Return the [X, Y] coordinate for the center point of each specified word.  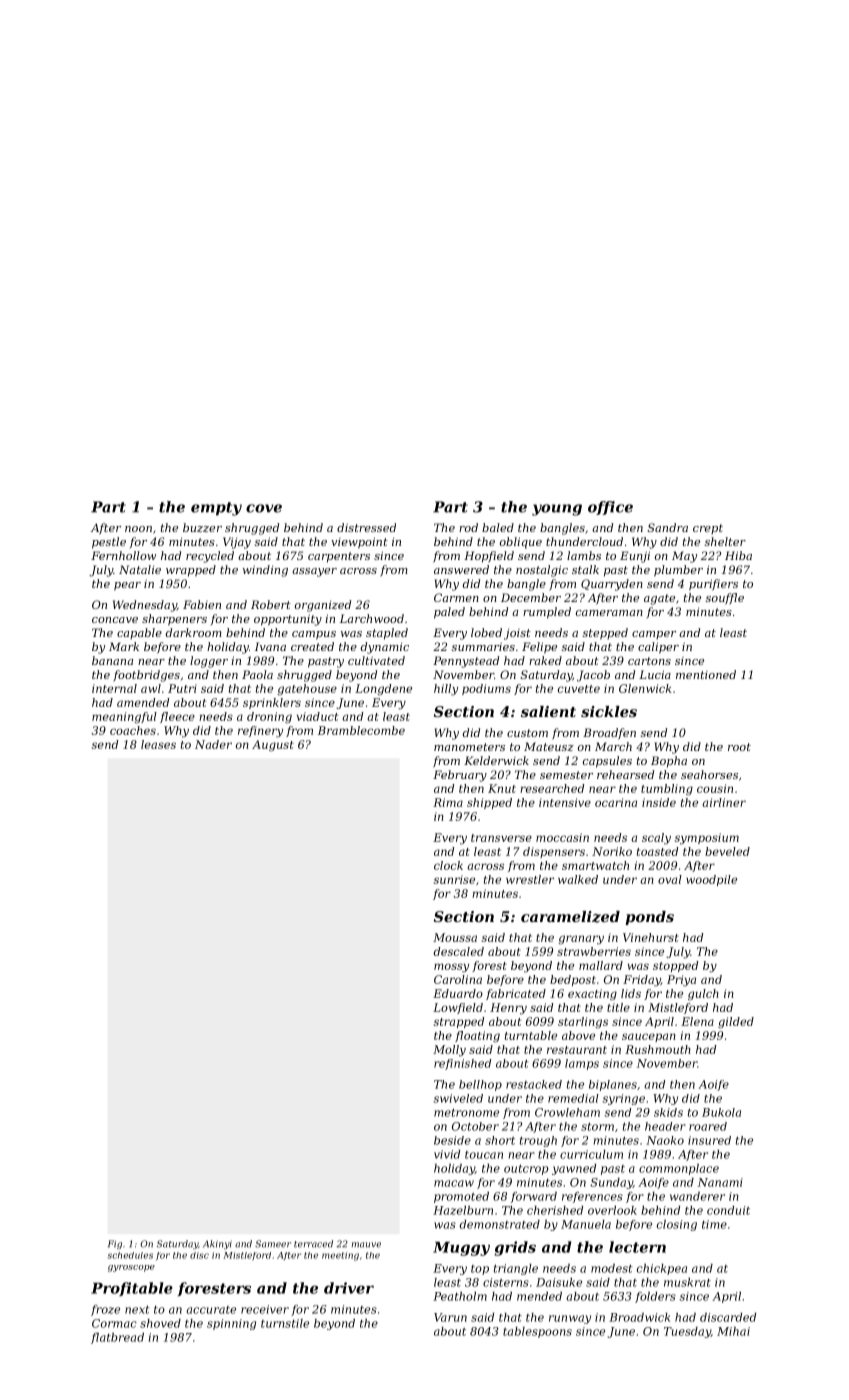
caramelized [570, 917]
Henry [508, 1009]
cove [264, 508]
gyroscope [131, 1268]
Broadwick [639, 1317]
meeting [340, 1256]
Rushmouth [658, 1049]
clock [448, 865]
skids [668, 1112]
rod [468, 527]
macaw [454, 1183]
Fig [115, 1245]
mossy [451, 968]
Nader [213, 744]
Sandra [668, 527]
